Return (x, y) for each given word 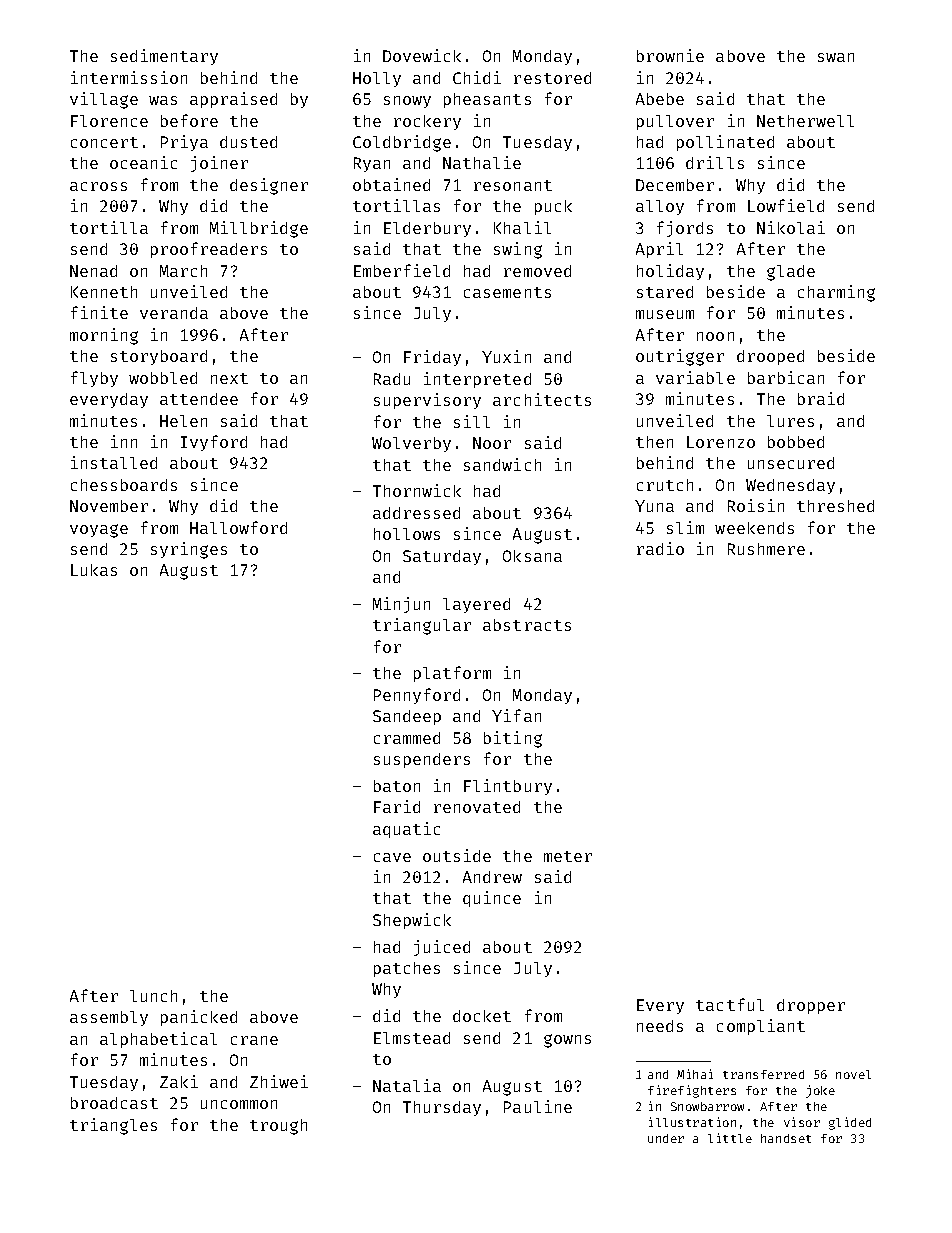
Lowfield (786, 205)
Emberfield (402, 270)
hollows (407, 534)
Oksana (532, 556)
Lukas (94, 570)
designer (269, 186)
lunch (153, 996)
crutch (665, 485)
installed (114, 462)
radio (660, 548)
